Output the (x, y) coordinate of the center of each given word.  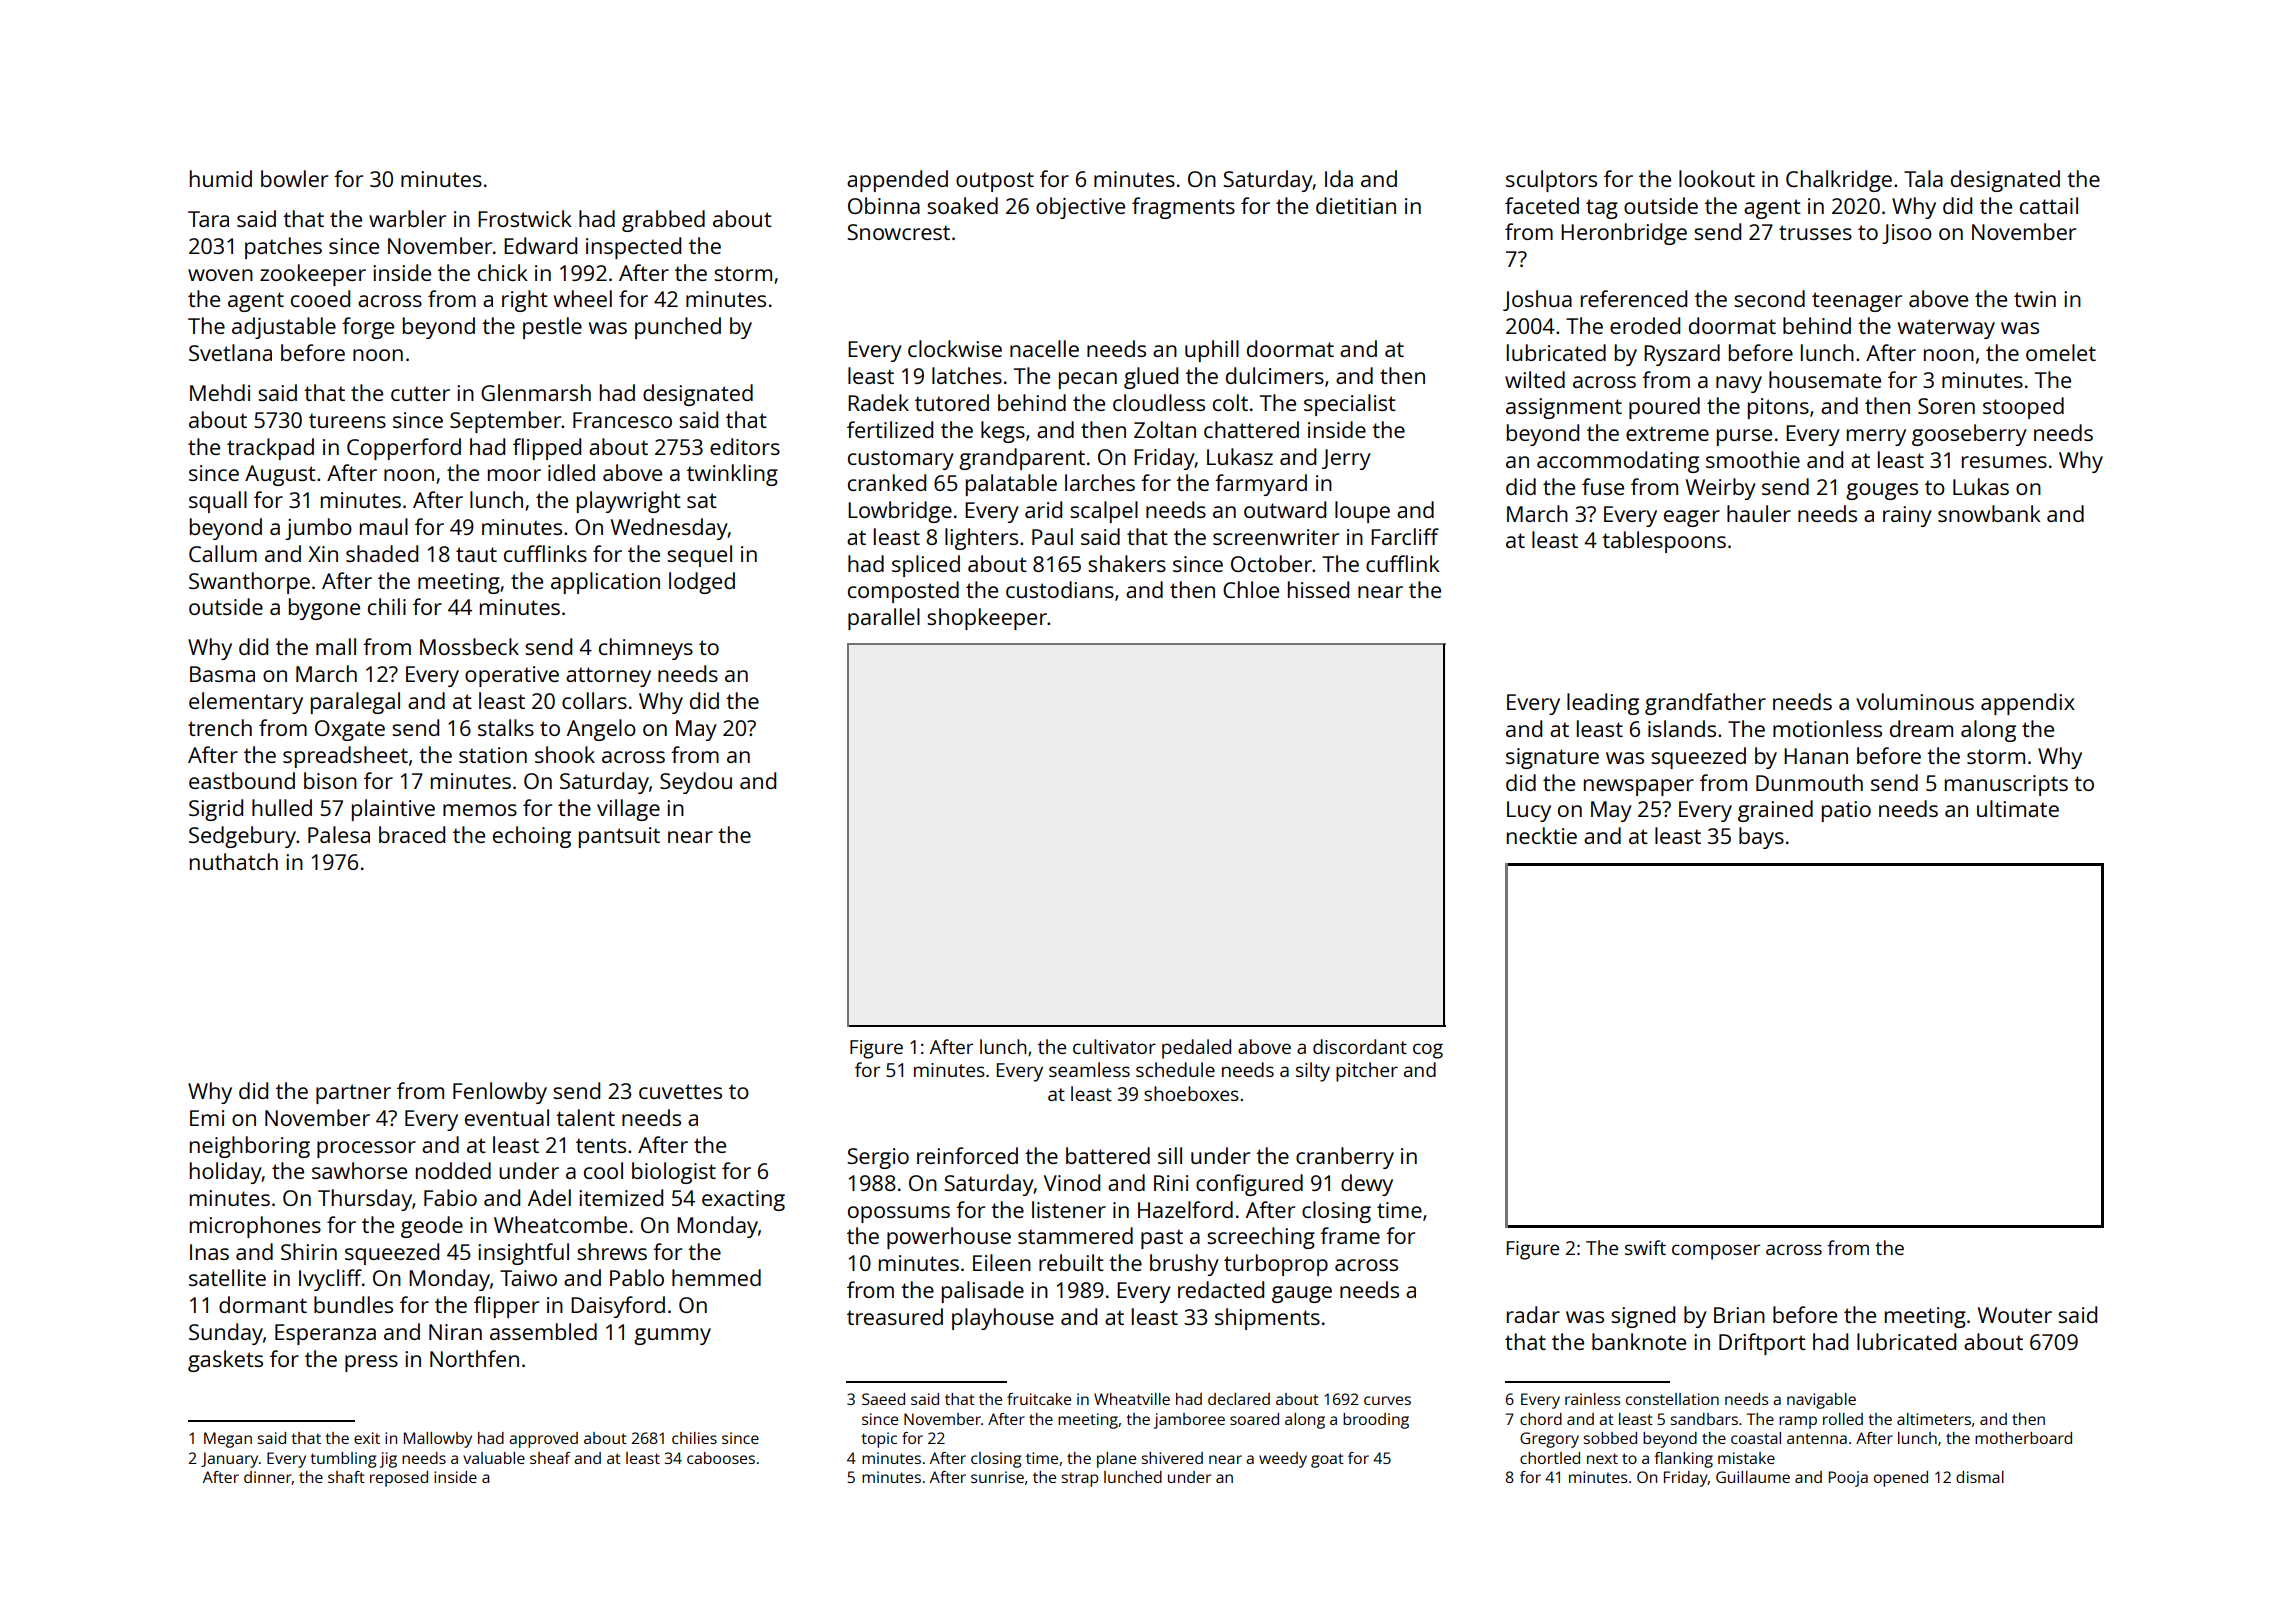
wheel (583, 298)
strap (1080, 1479)
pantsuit (619, 837)
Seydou (696, 783)
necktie (1542, 835)
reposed (399, 1479)
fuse (1603, 486)
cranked (887, 482)
